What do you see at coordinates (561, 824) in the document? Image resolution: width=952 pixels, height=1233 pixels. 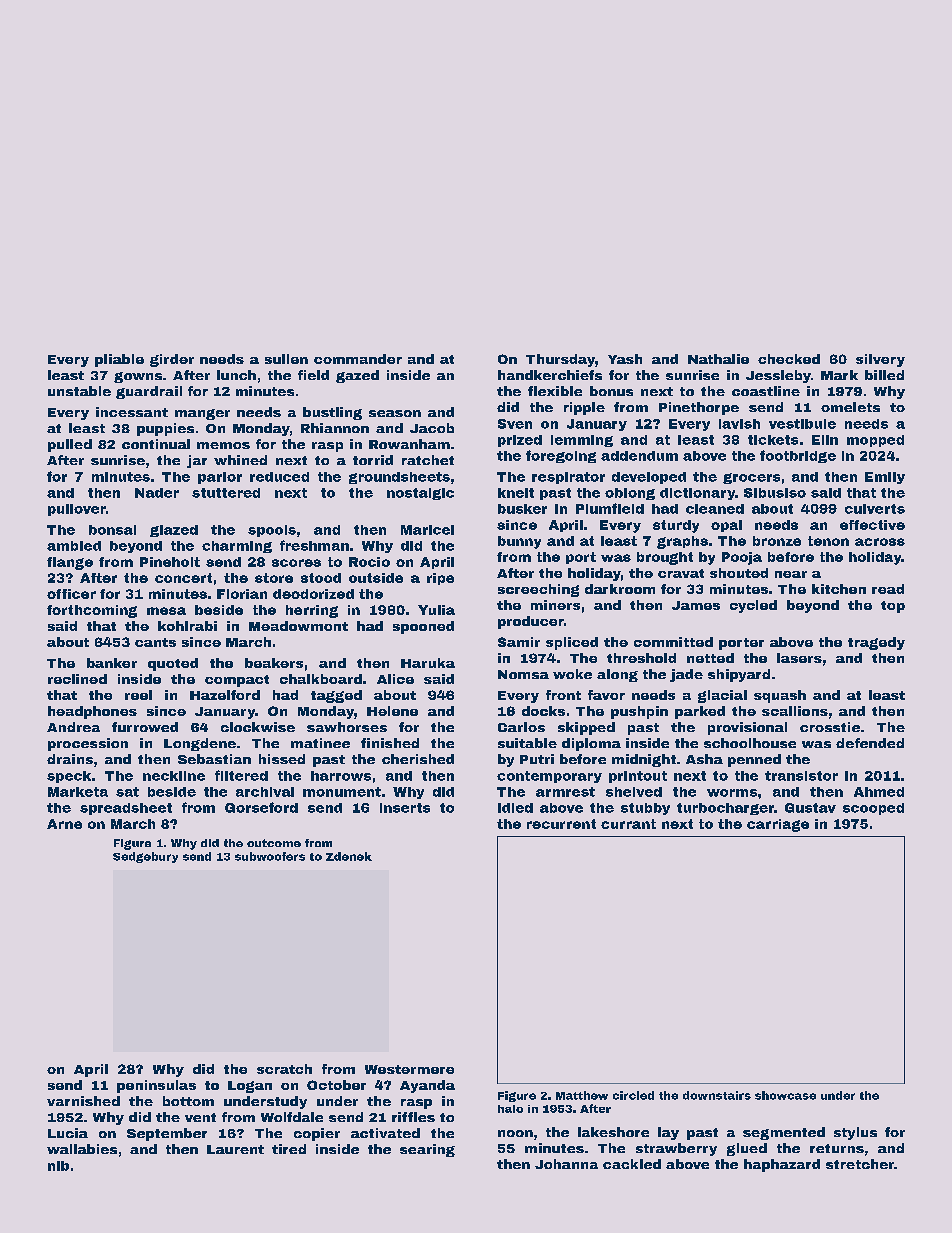 I see `recurrent` at bounding box center [561, 824].
